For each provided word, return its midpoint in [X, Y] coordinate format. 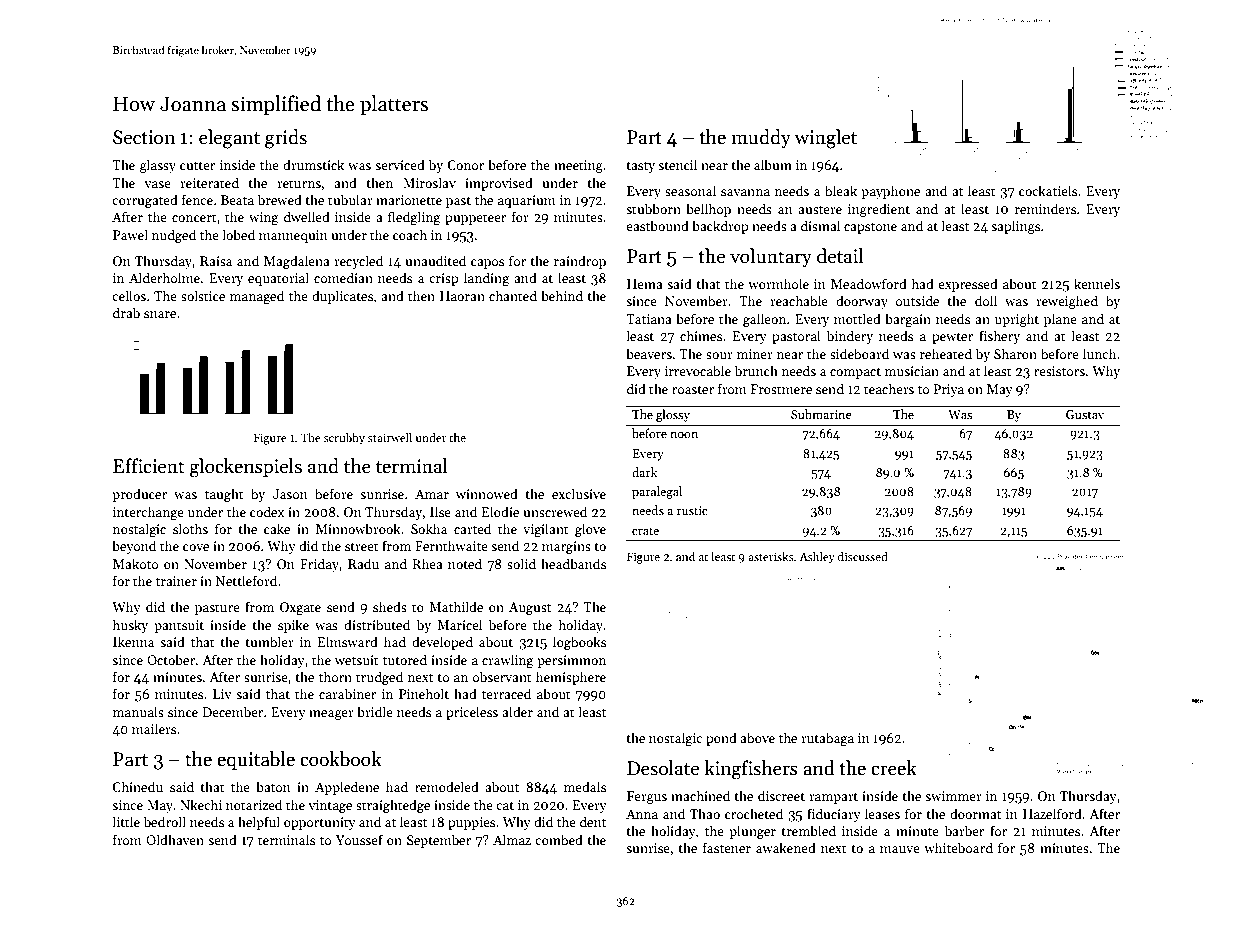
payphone [890, 192]
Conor [465, 165]
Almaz [512, 839]
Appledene [347, 788]
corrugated [145, 201]
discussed [863, 556]
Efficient [148, 466]
